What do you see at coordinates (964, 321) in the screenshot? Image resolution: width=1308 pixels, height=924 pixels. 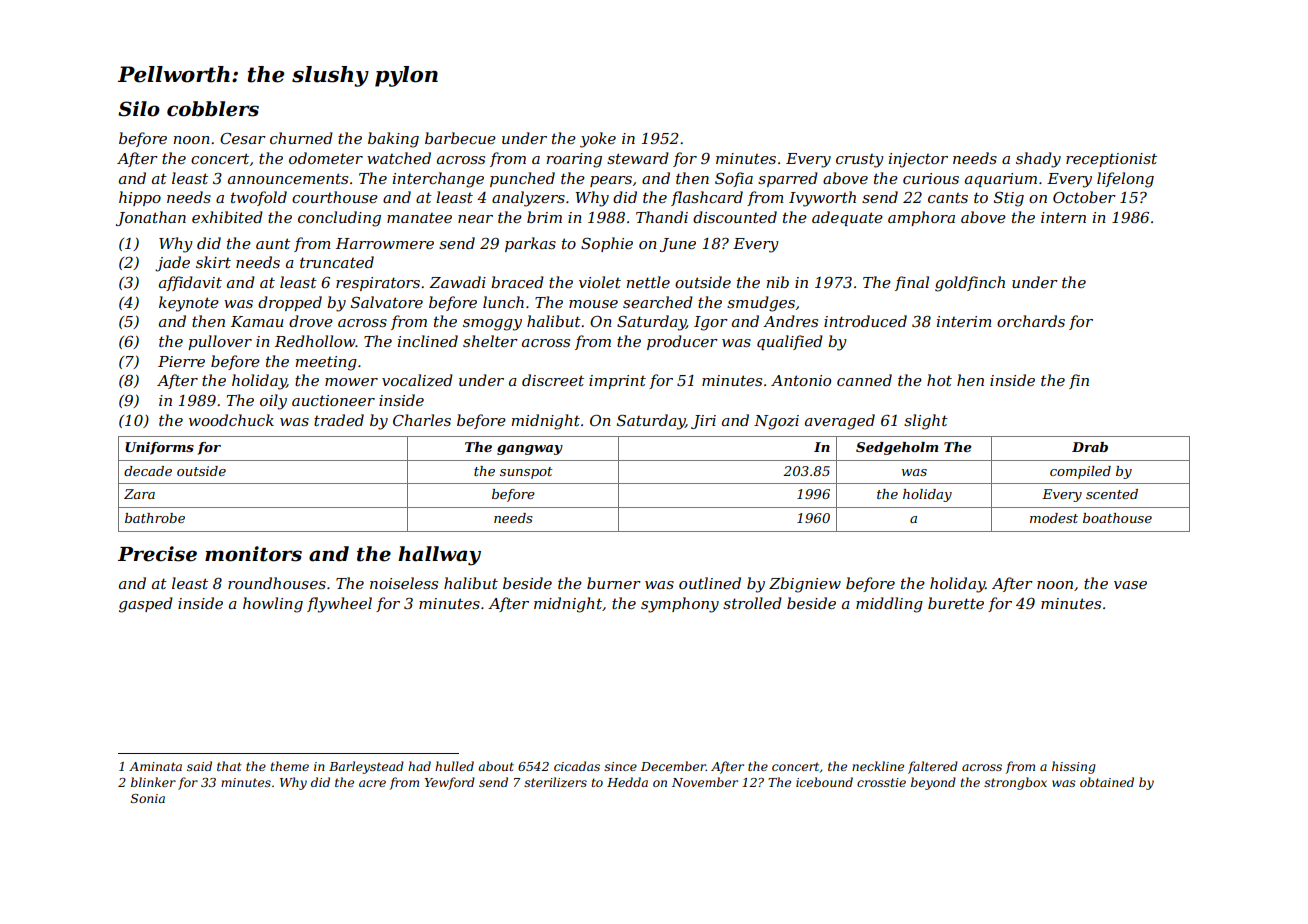 I see `interim` at bounding box center [964, 321].
